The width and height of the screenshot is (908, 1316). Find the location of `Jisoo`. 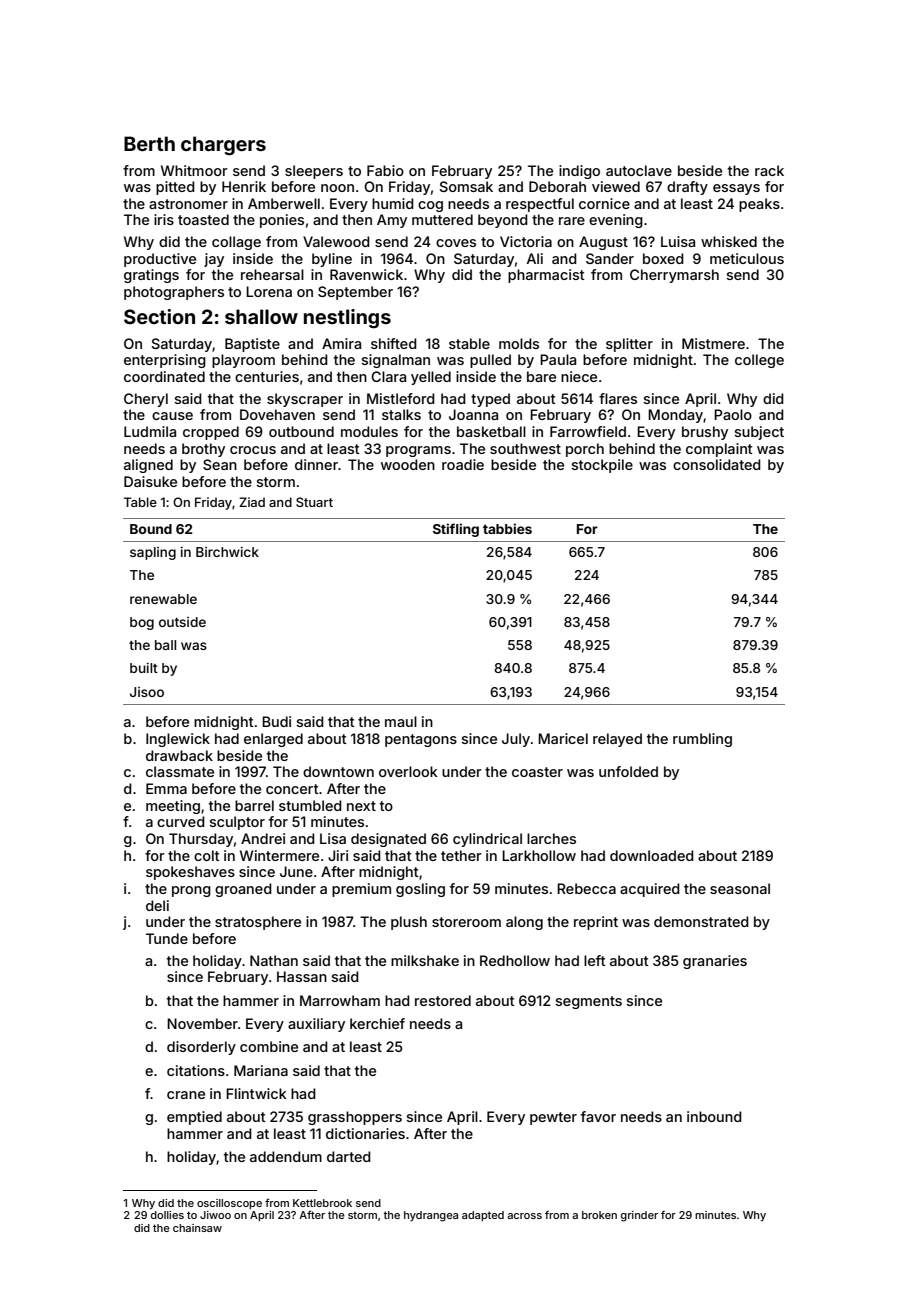

Jisoo is located at coordinates (147, 692).
